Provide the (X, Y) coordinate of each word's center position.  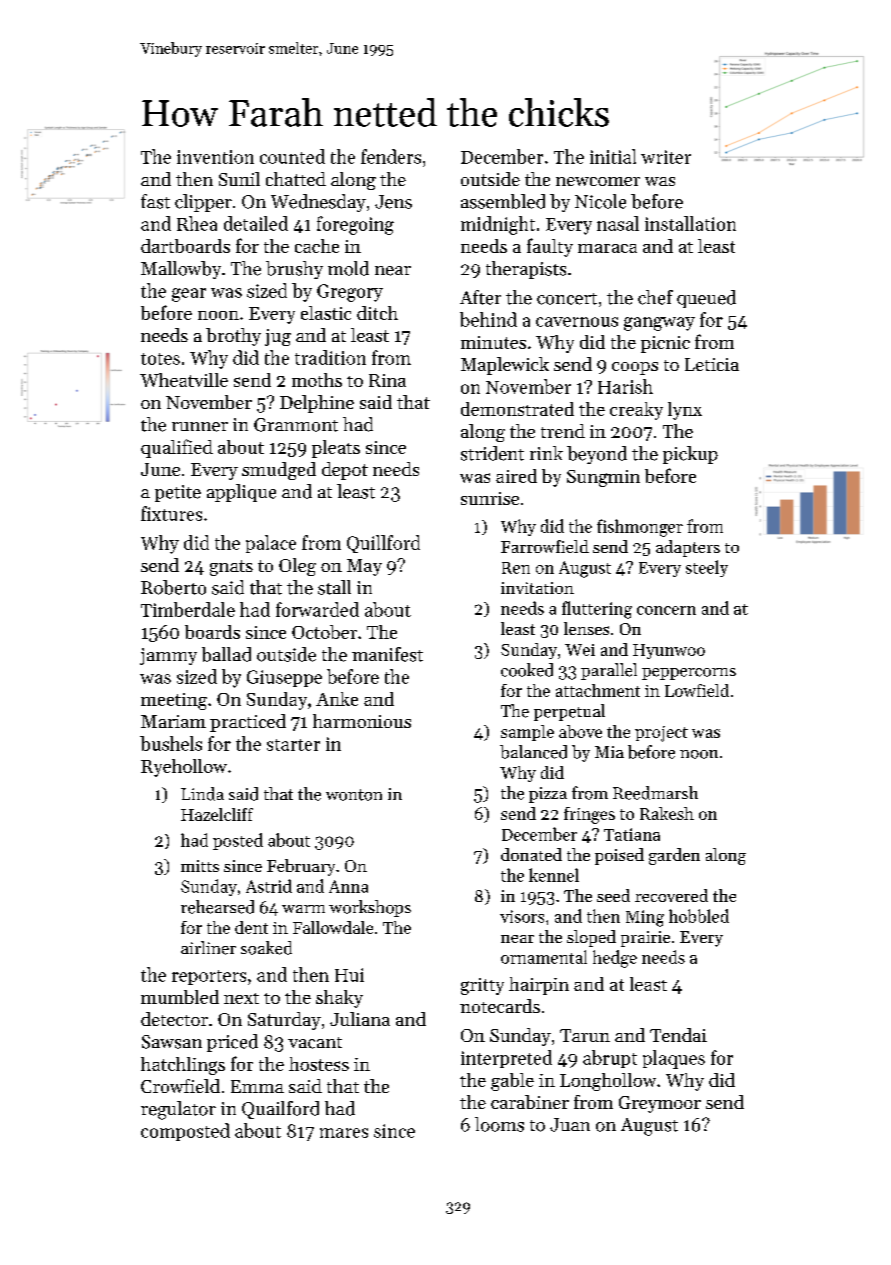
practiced (248, 723)
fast (155, 201)
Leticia (712, 364)
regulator (178, 1110)
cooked (527, 670)
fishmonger (640, 528)
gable (512, 1082)
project (661, 734)
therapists (526, 270)
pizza (548, 795)
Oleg (297, 567)
